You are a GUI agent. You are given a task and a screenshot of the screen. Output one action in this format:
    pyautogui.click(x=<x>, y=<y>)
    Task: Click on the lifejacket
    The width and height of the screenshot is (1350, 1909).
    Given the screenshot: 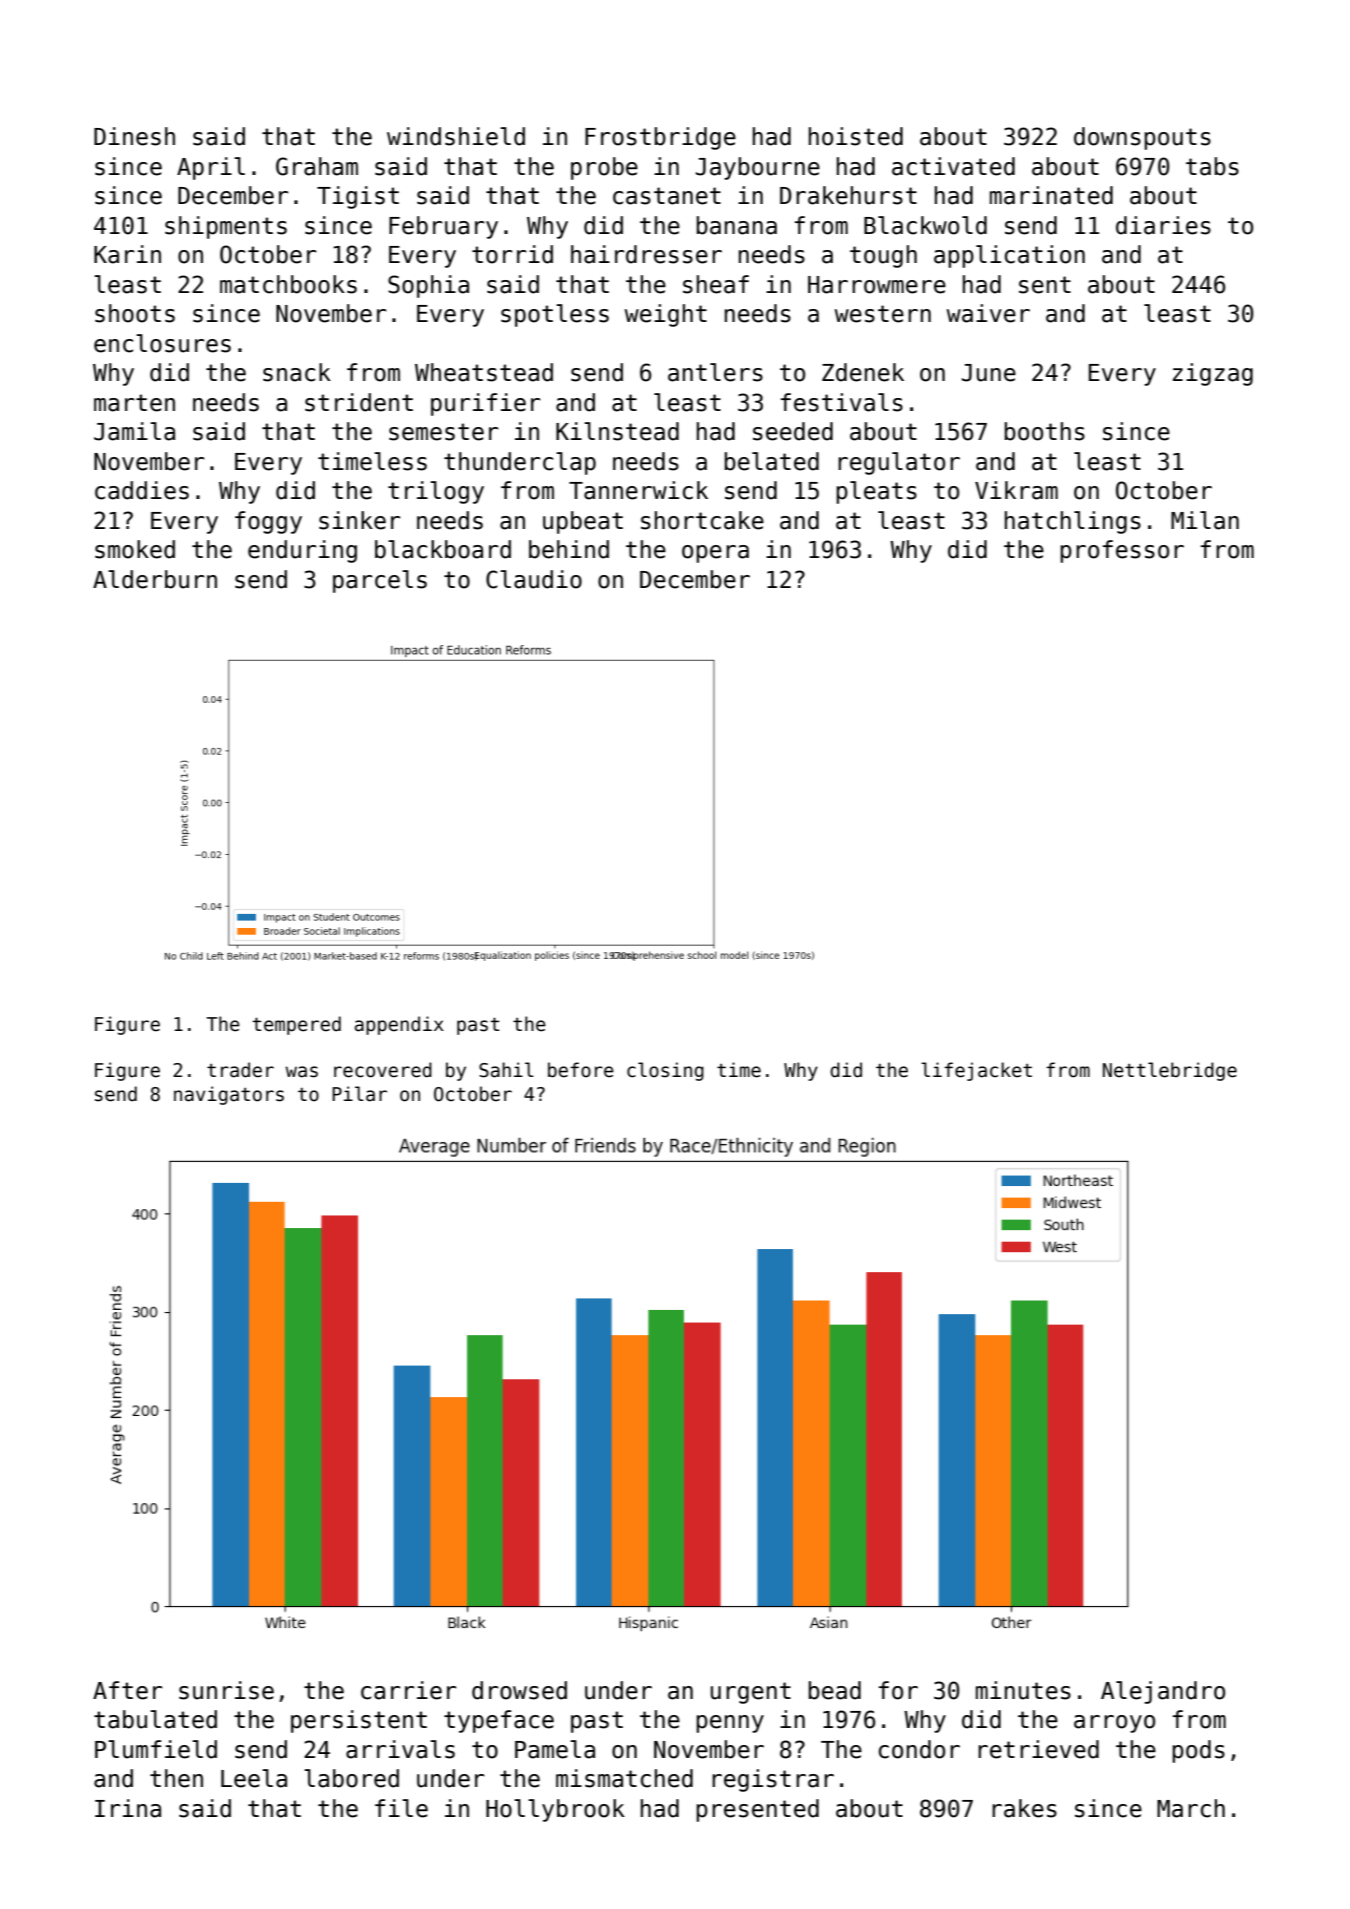 What is the action you would take?
    pyautogui.click(x=976, y=1071)
